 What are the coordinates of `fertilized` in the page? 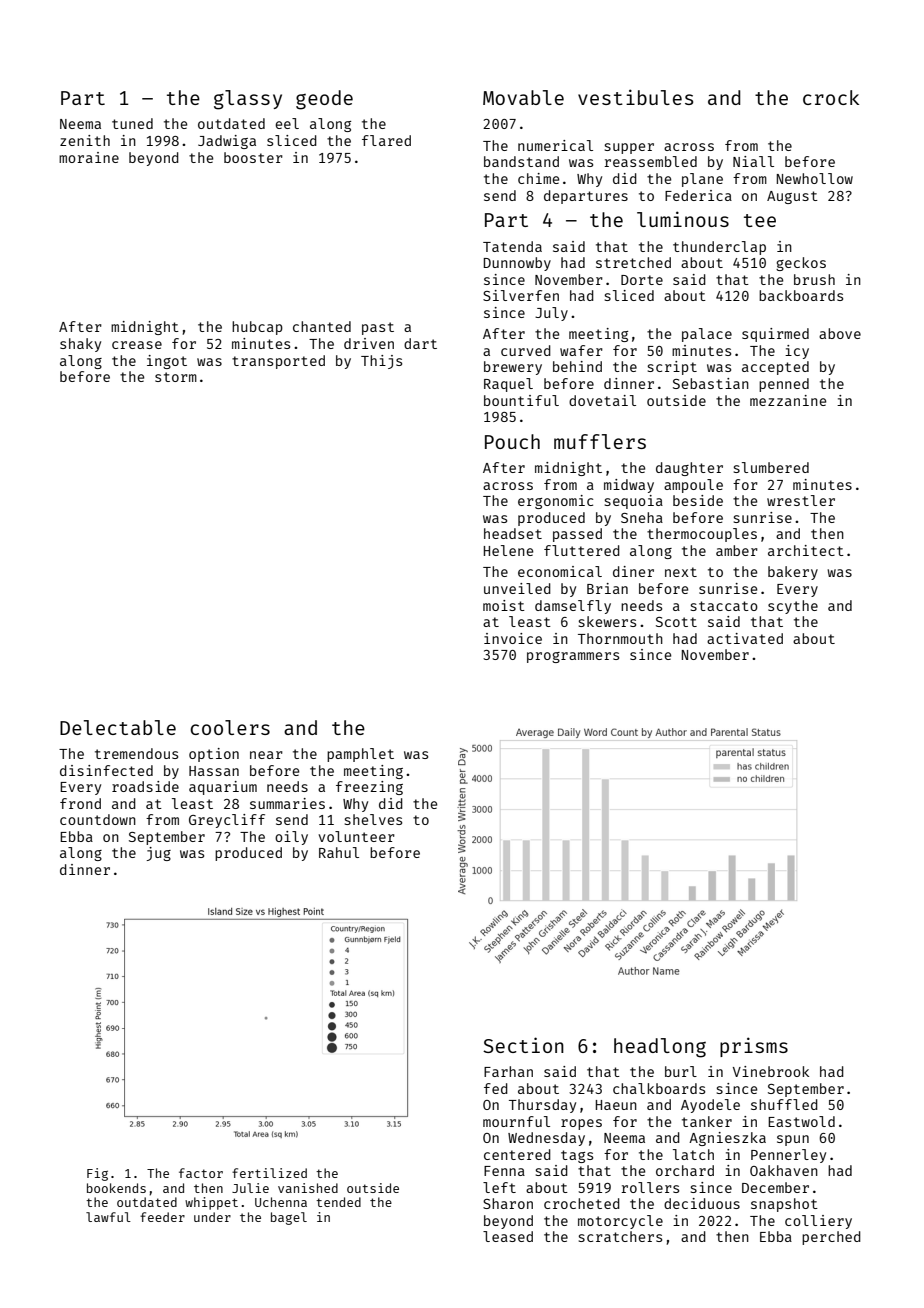 It's located at (269, 1173).
